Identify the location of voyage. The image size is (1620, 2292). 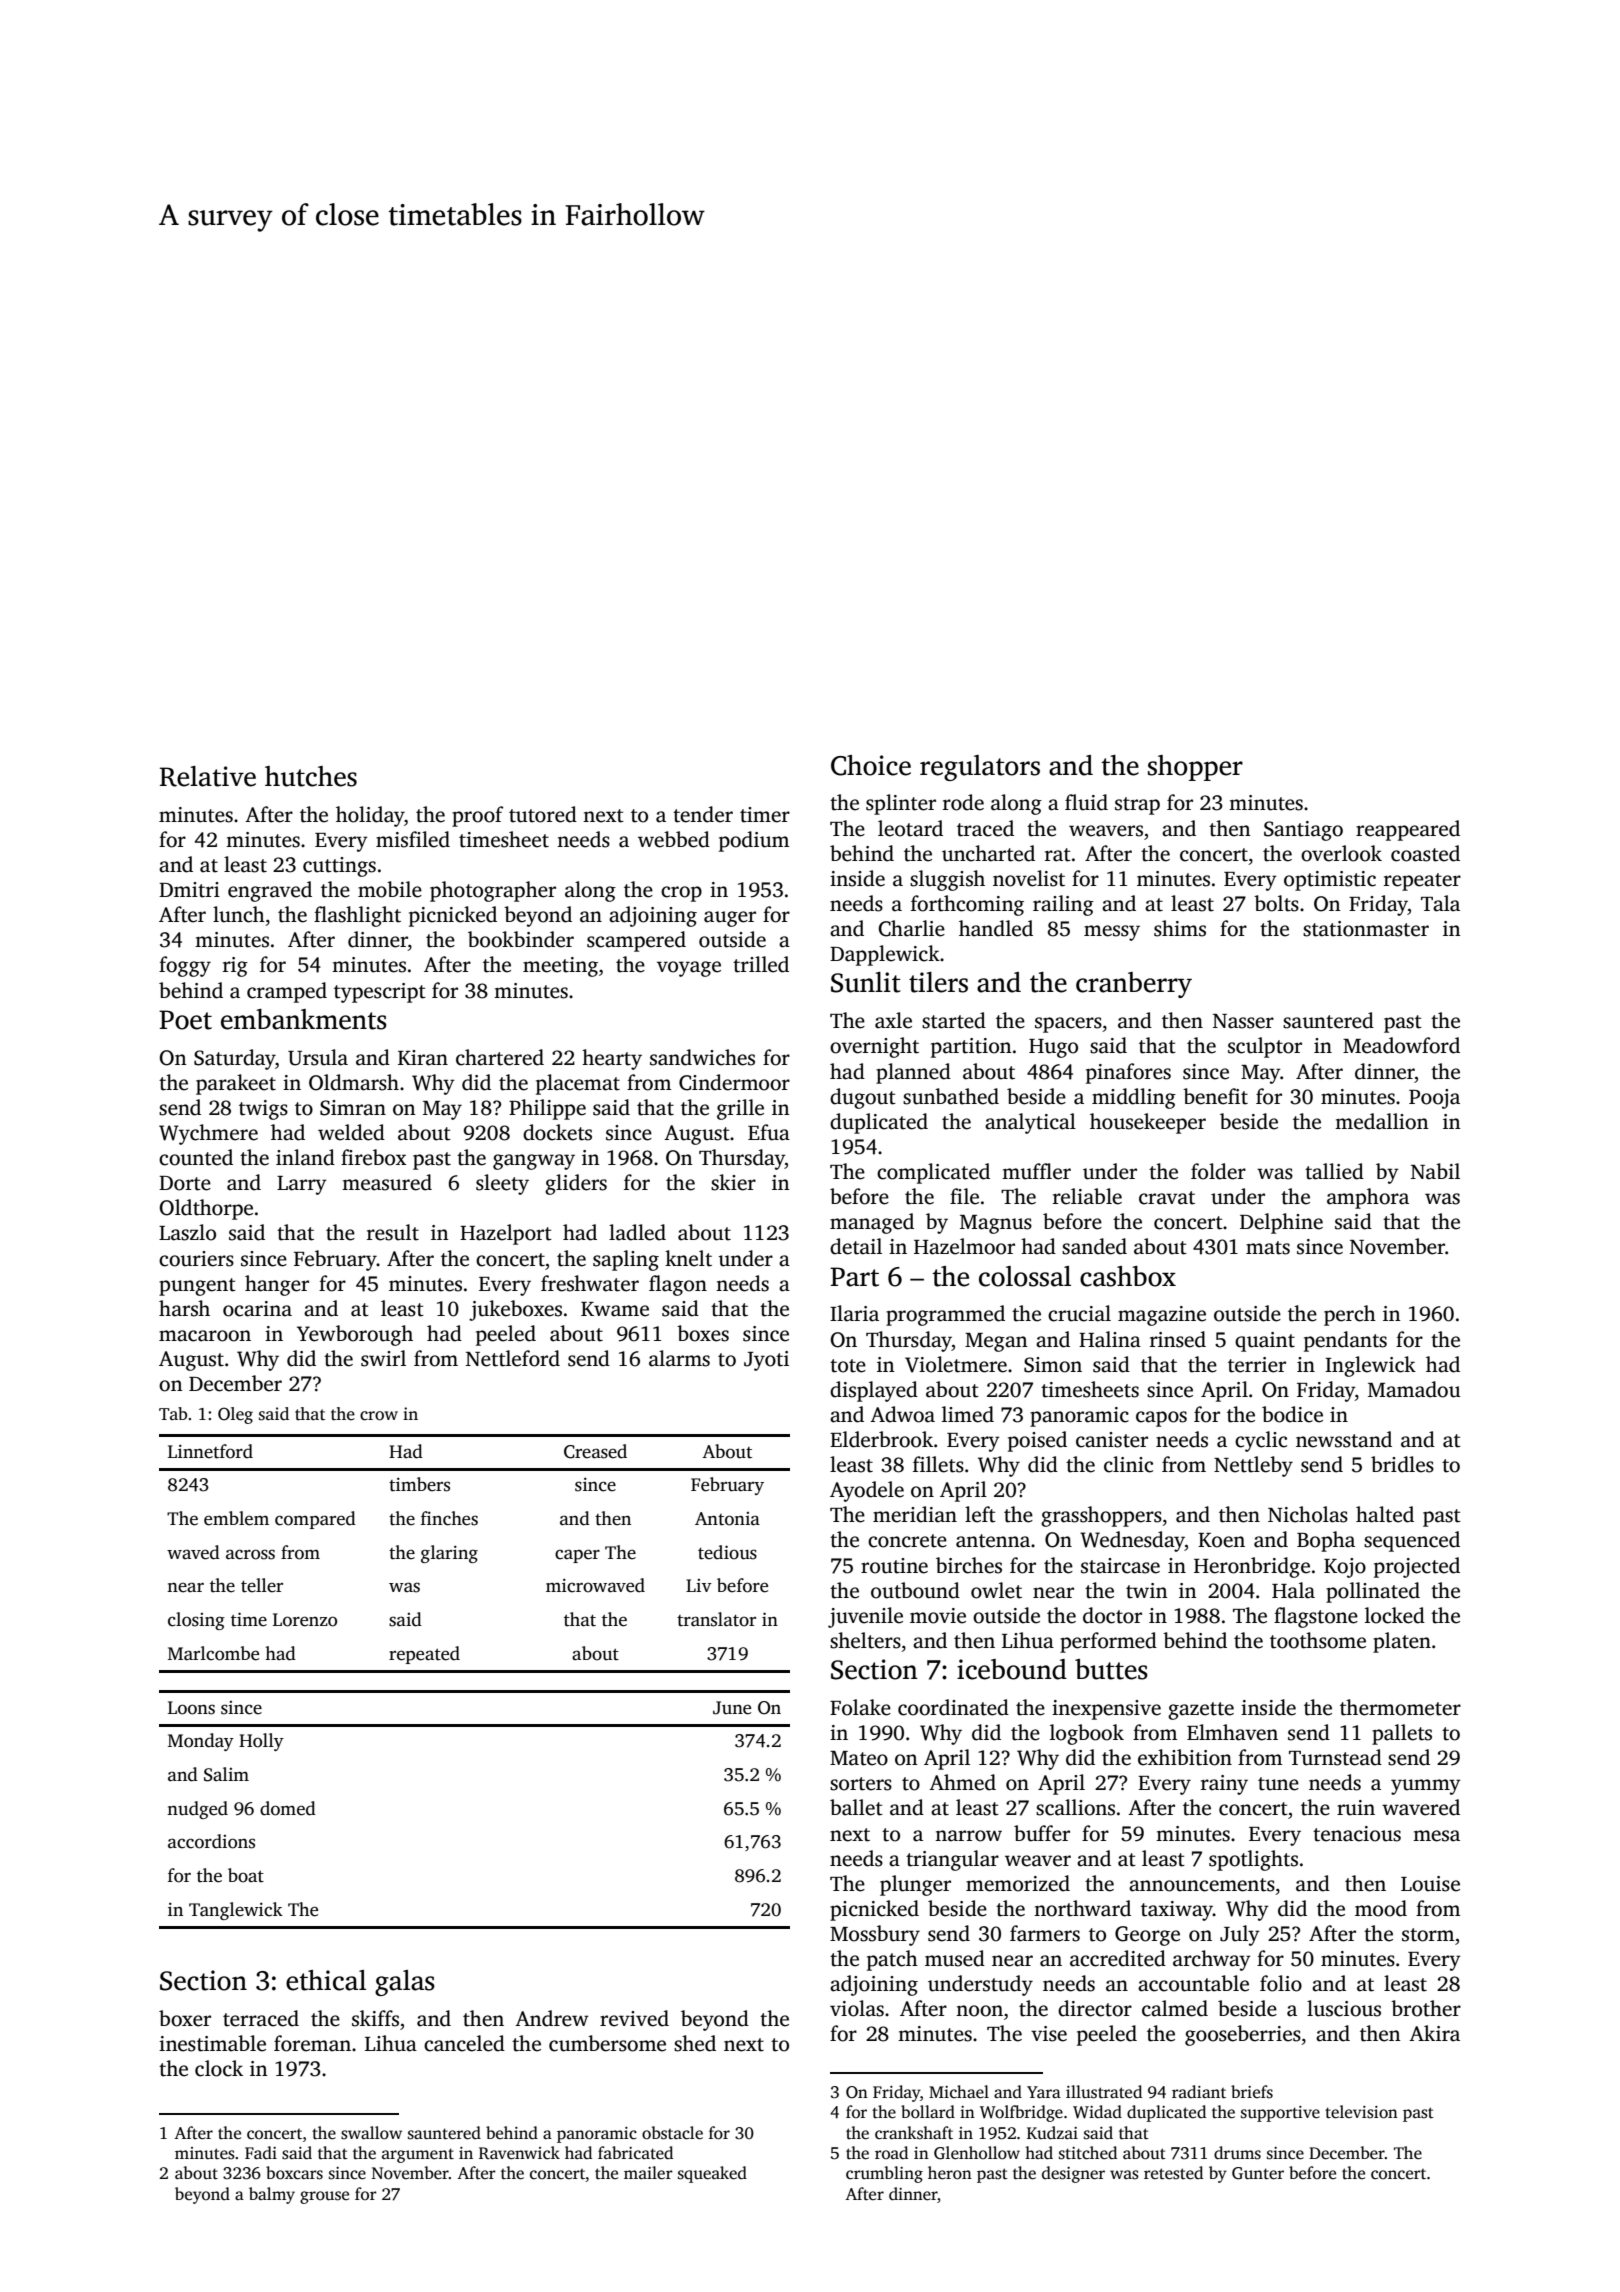
(689, 969).
